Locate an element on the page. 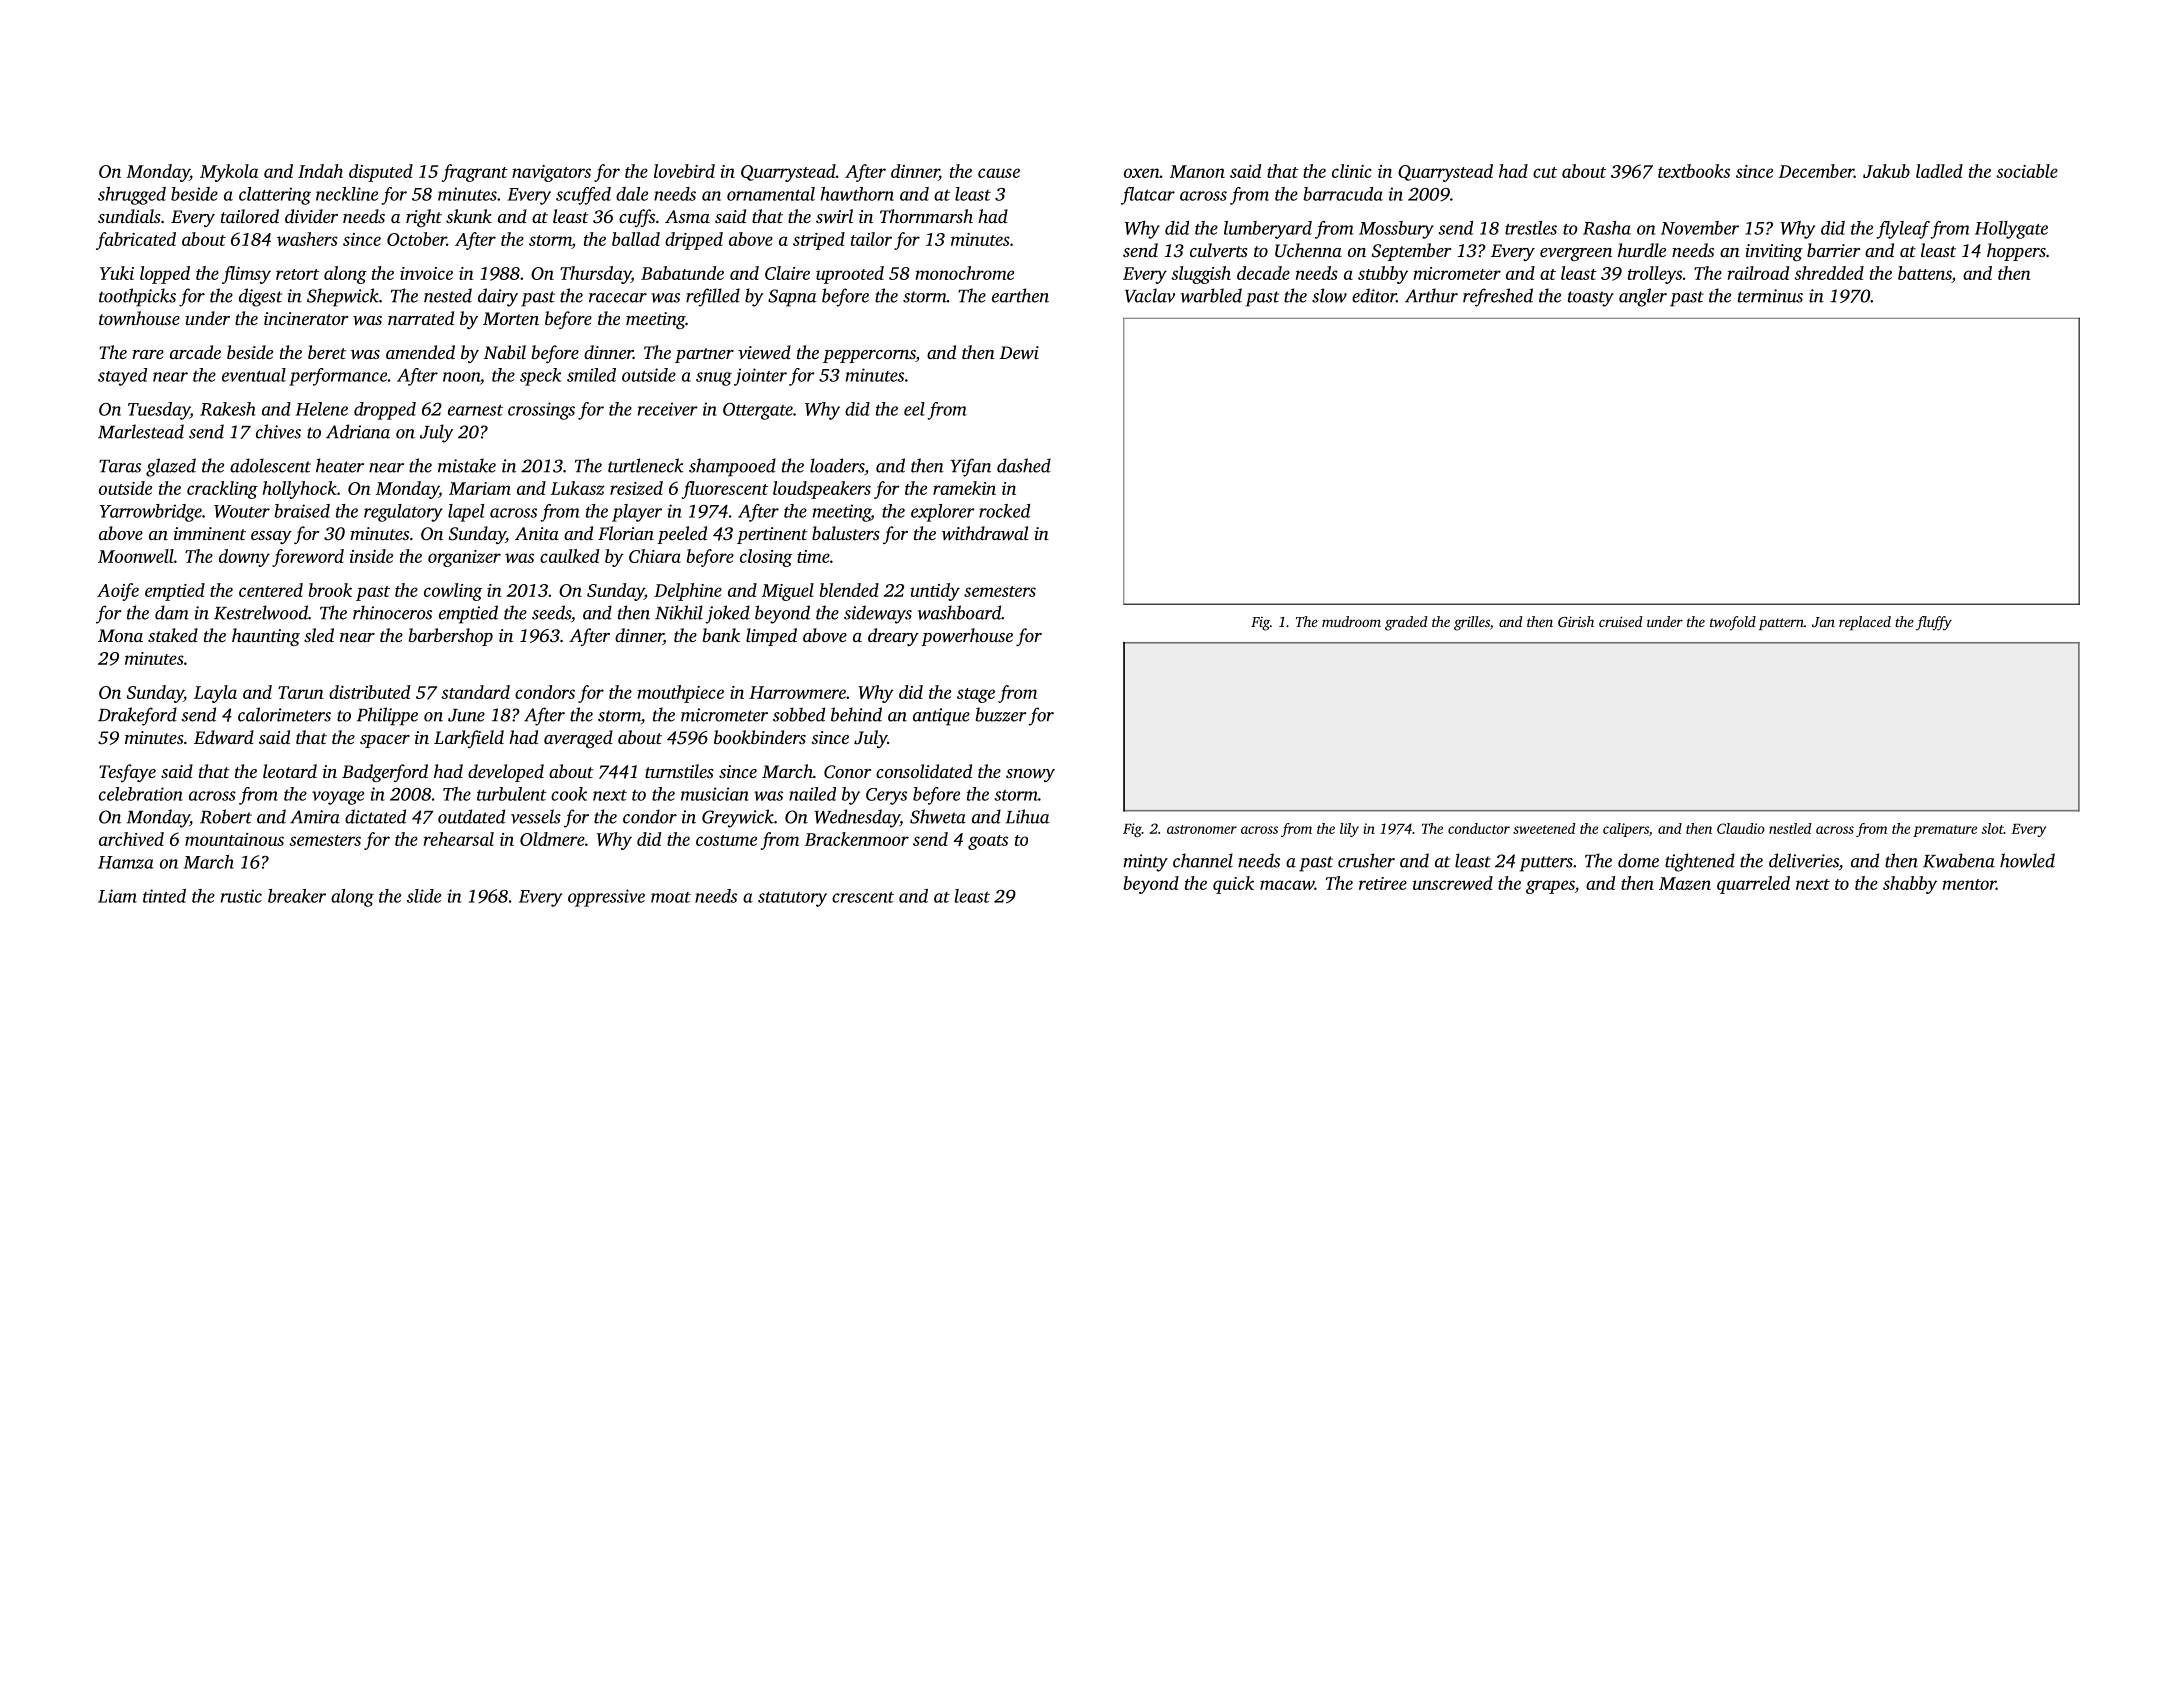 The image size is (2178, 1683). cruised is located at coordinates (1620, 621).
